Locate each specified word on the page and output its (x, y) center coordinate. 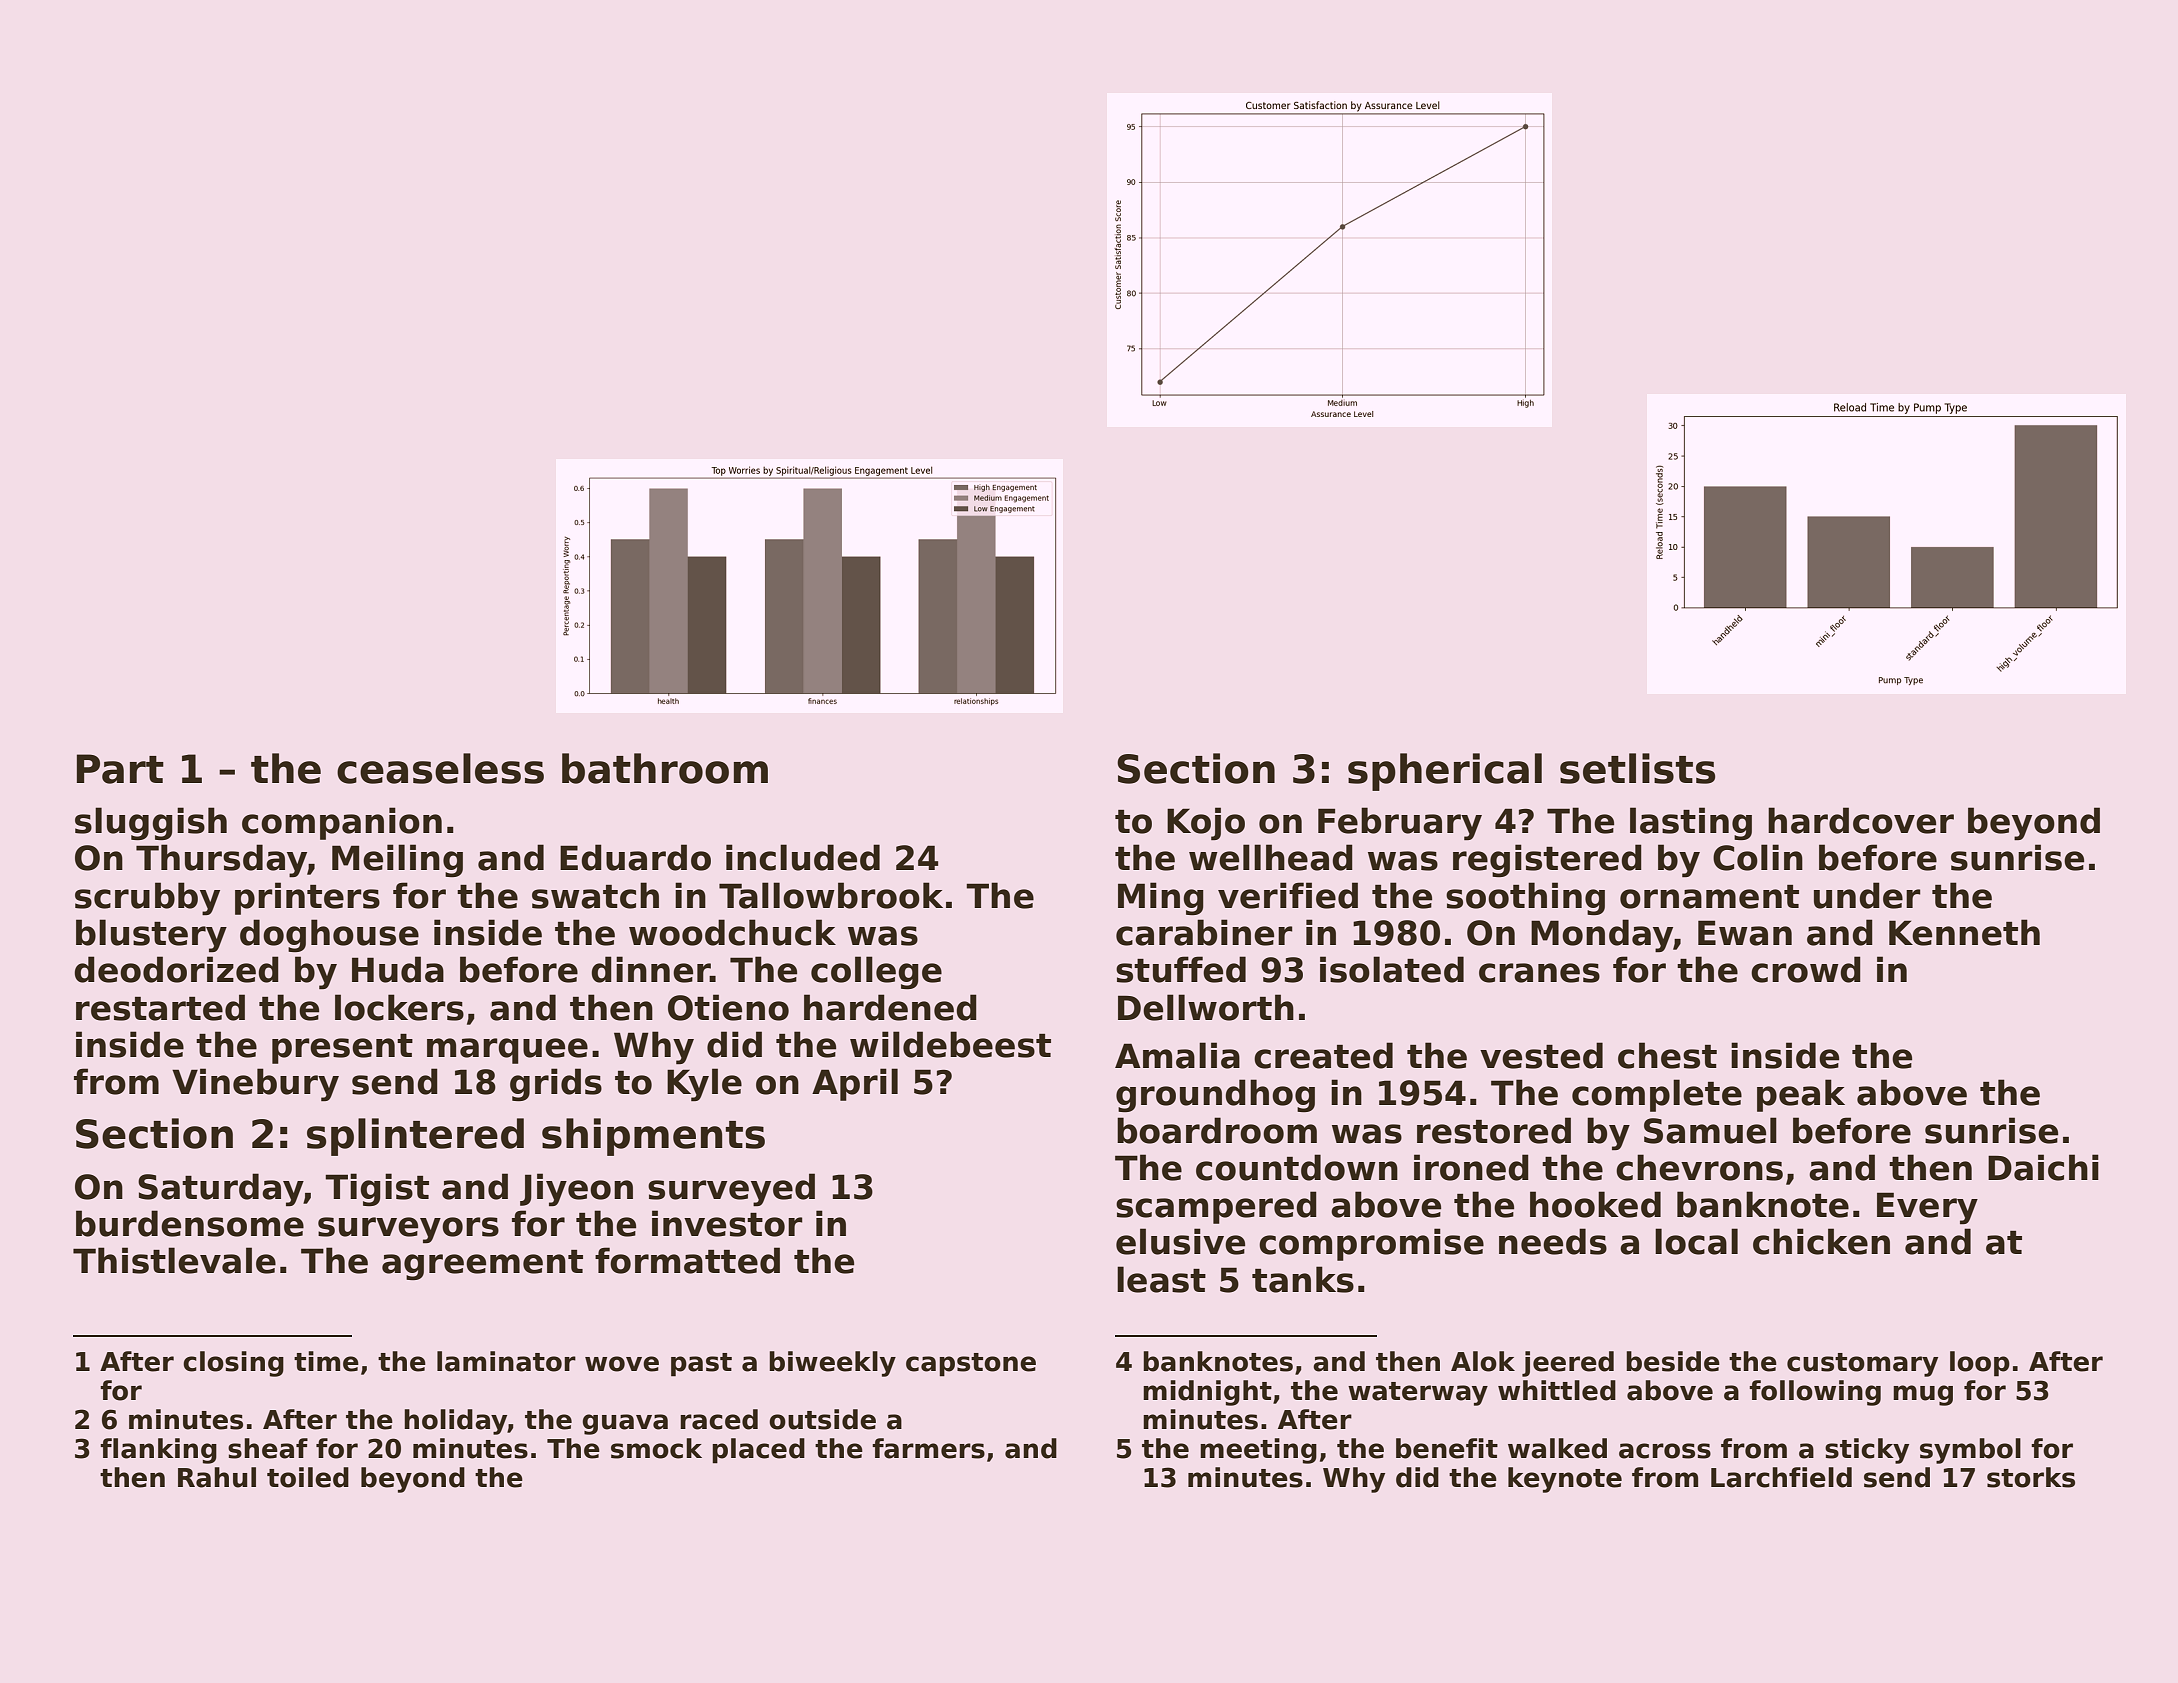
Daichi (2043, 1167)
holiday (456, 1422)
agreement (482, 1265)
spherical (1445, 772)
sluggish (151, 823)
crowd (1806, 969)
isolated (1392, 969)
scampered (1216, 1207)
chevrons (1699, 1167)
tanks (1303, 1279)
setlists (1637, 768)
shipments (653, 1137)
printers (307, 898)
